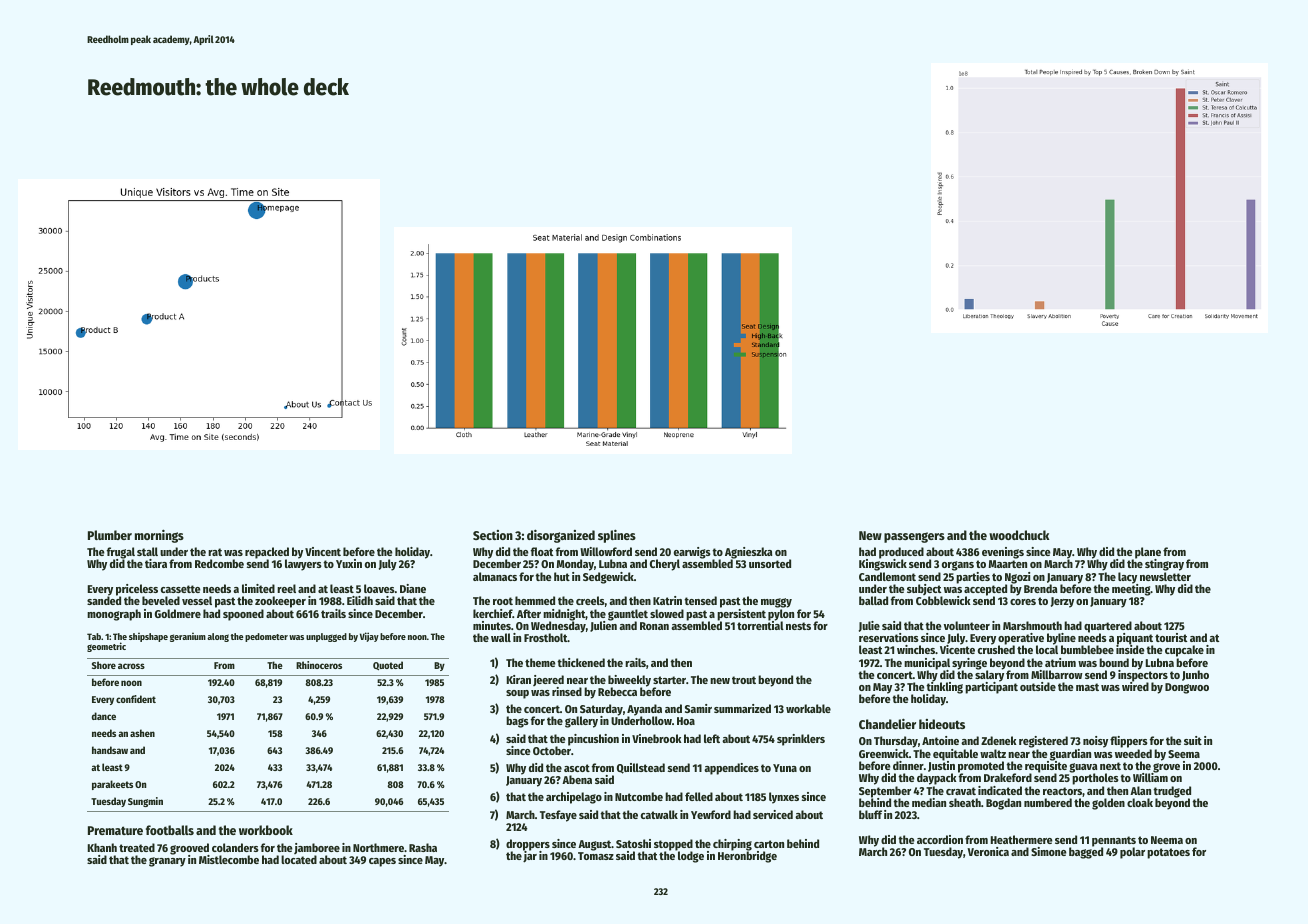 This screenshot has height=924, width=1308. Describe the element at coordinates (159, 536) in the screenshot. I see `mornings` at that location.
